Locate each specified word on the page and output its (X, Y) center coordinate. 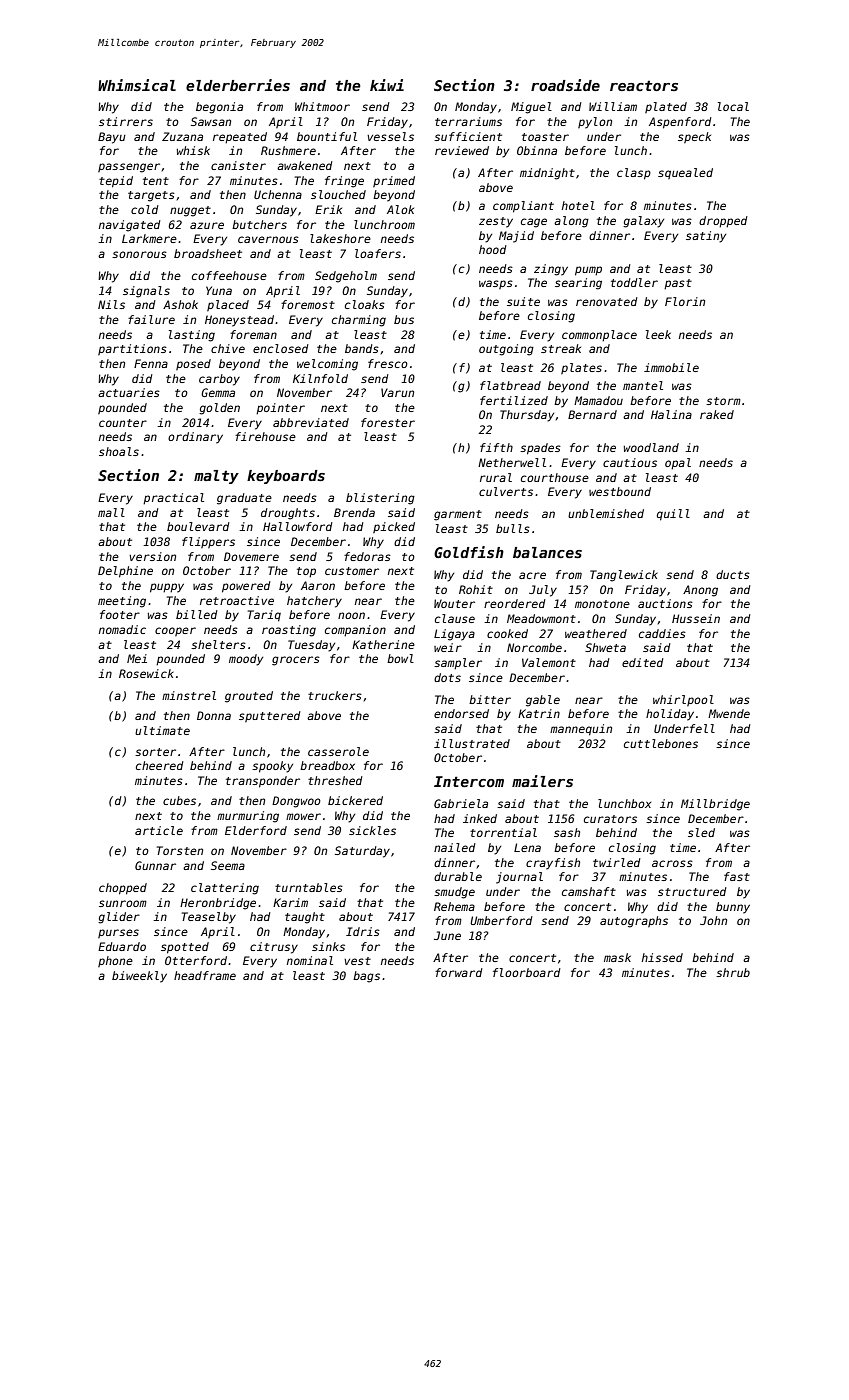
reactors (644, 86)
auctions (665, 603)
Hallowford (298, 526)
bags (366, 977)
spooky (272, 767)
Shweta (605, 647)
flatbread (510, 385)
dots (447, 677)
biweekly (139, 977)
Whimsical (137, 85)
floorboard (527, 972)
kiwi (387, 85)
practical (173, 498)
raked (717, 414)
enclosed (281, 348)
